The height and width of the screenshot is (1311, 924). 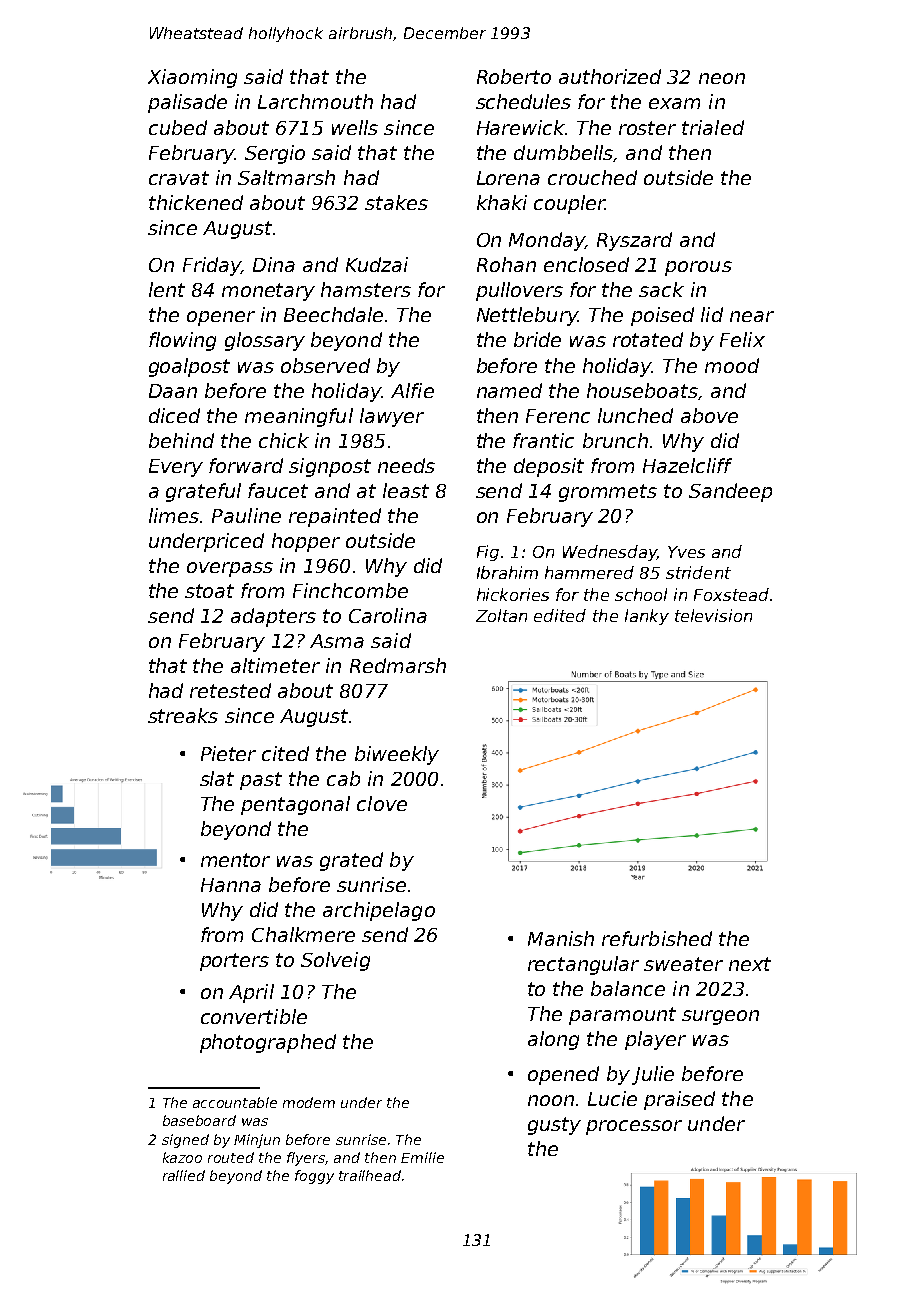 I want to click on authorized, so click(x=610, y=76).
